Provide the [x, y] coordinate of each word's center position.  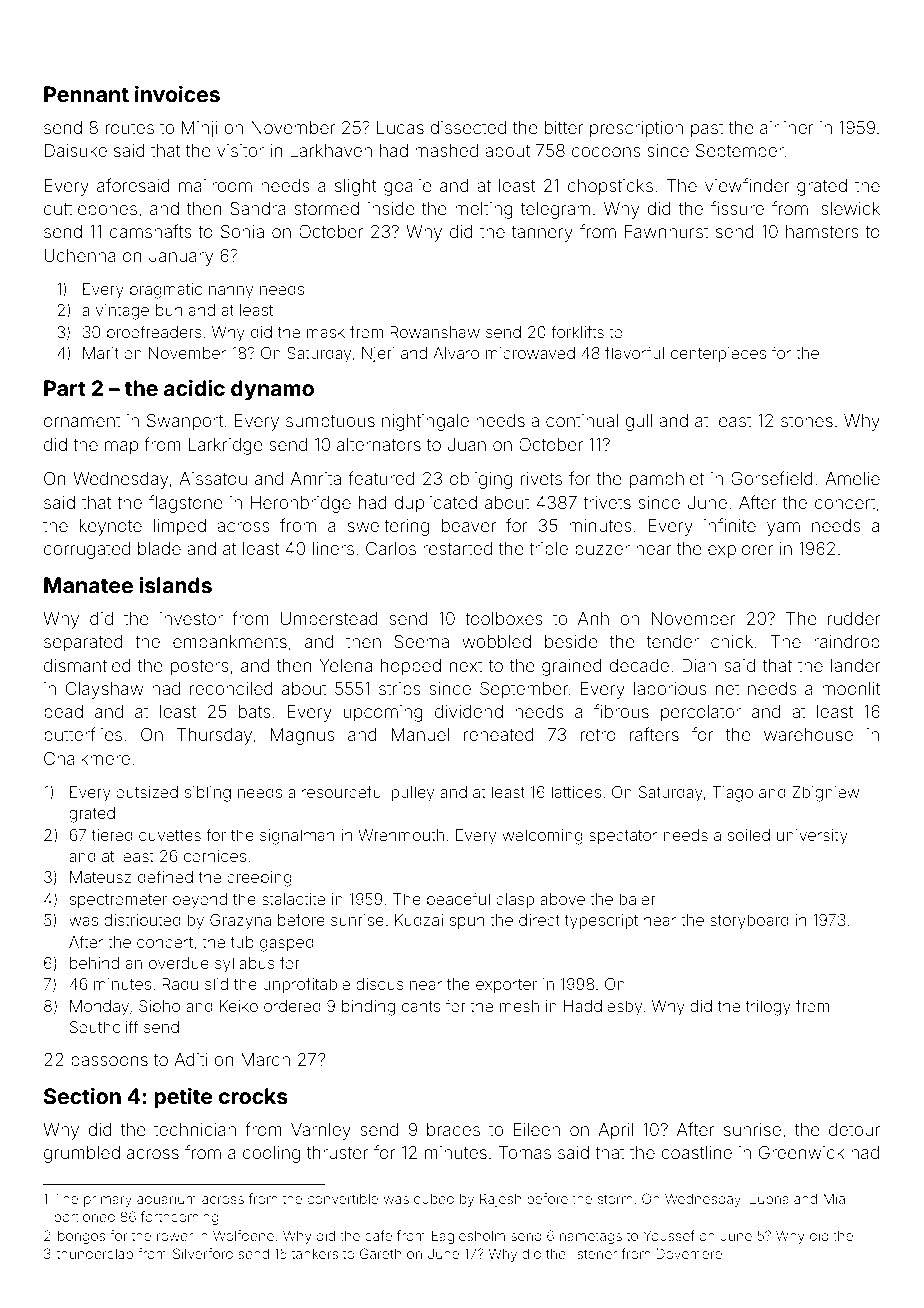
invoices [177, 94]
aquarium [167, 1200]
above [562, 899]
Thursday [214, 736]
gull [638, 422]
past [707, 130]
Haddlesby [603, 1008]
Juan [467, 444]
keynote [111, 527]
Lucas [400, 127]
